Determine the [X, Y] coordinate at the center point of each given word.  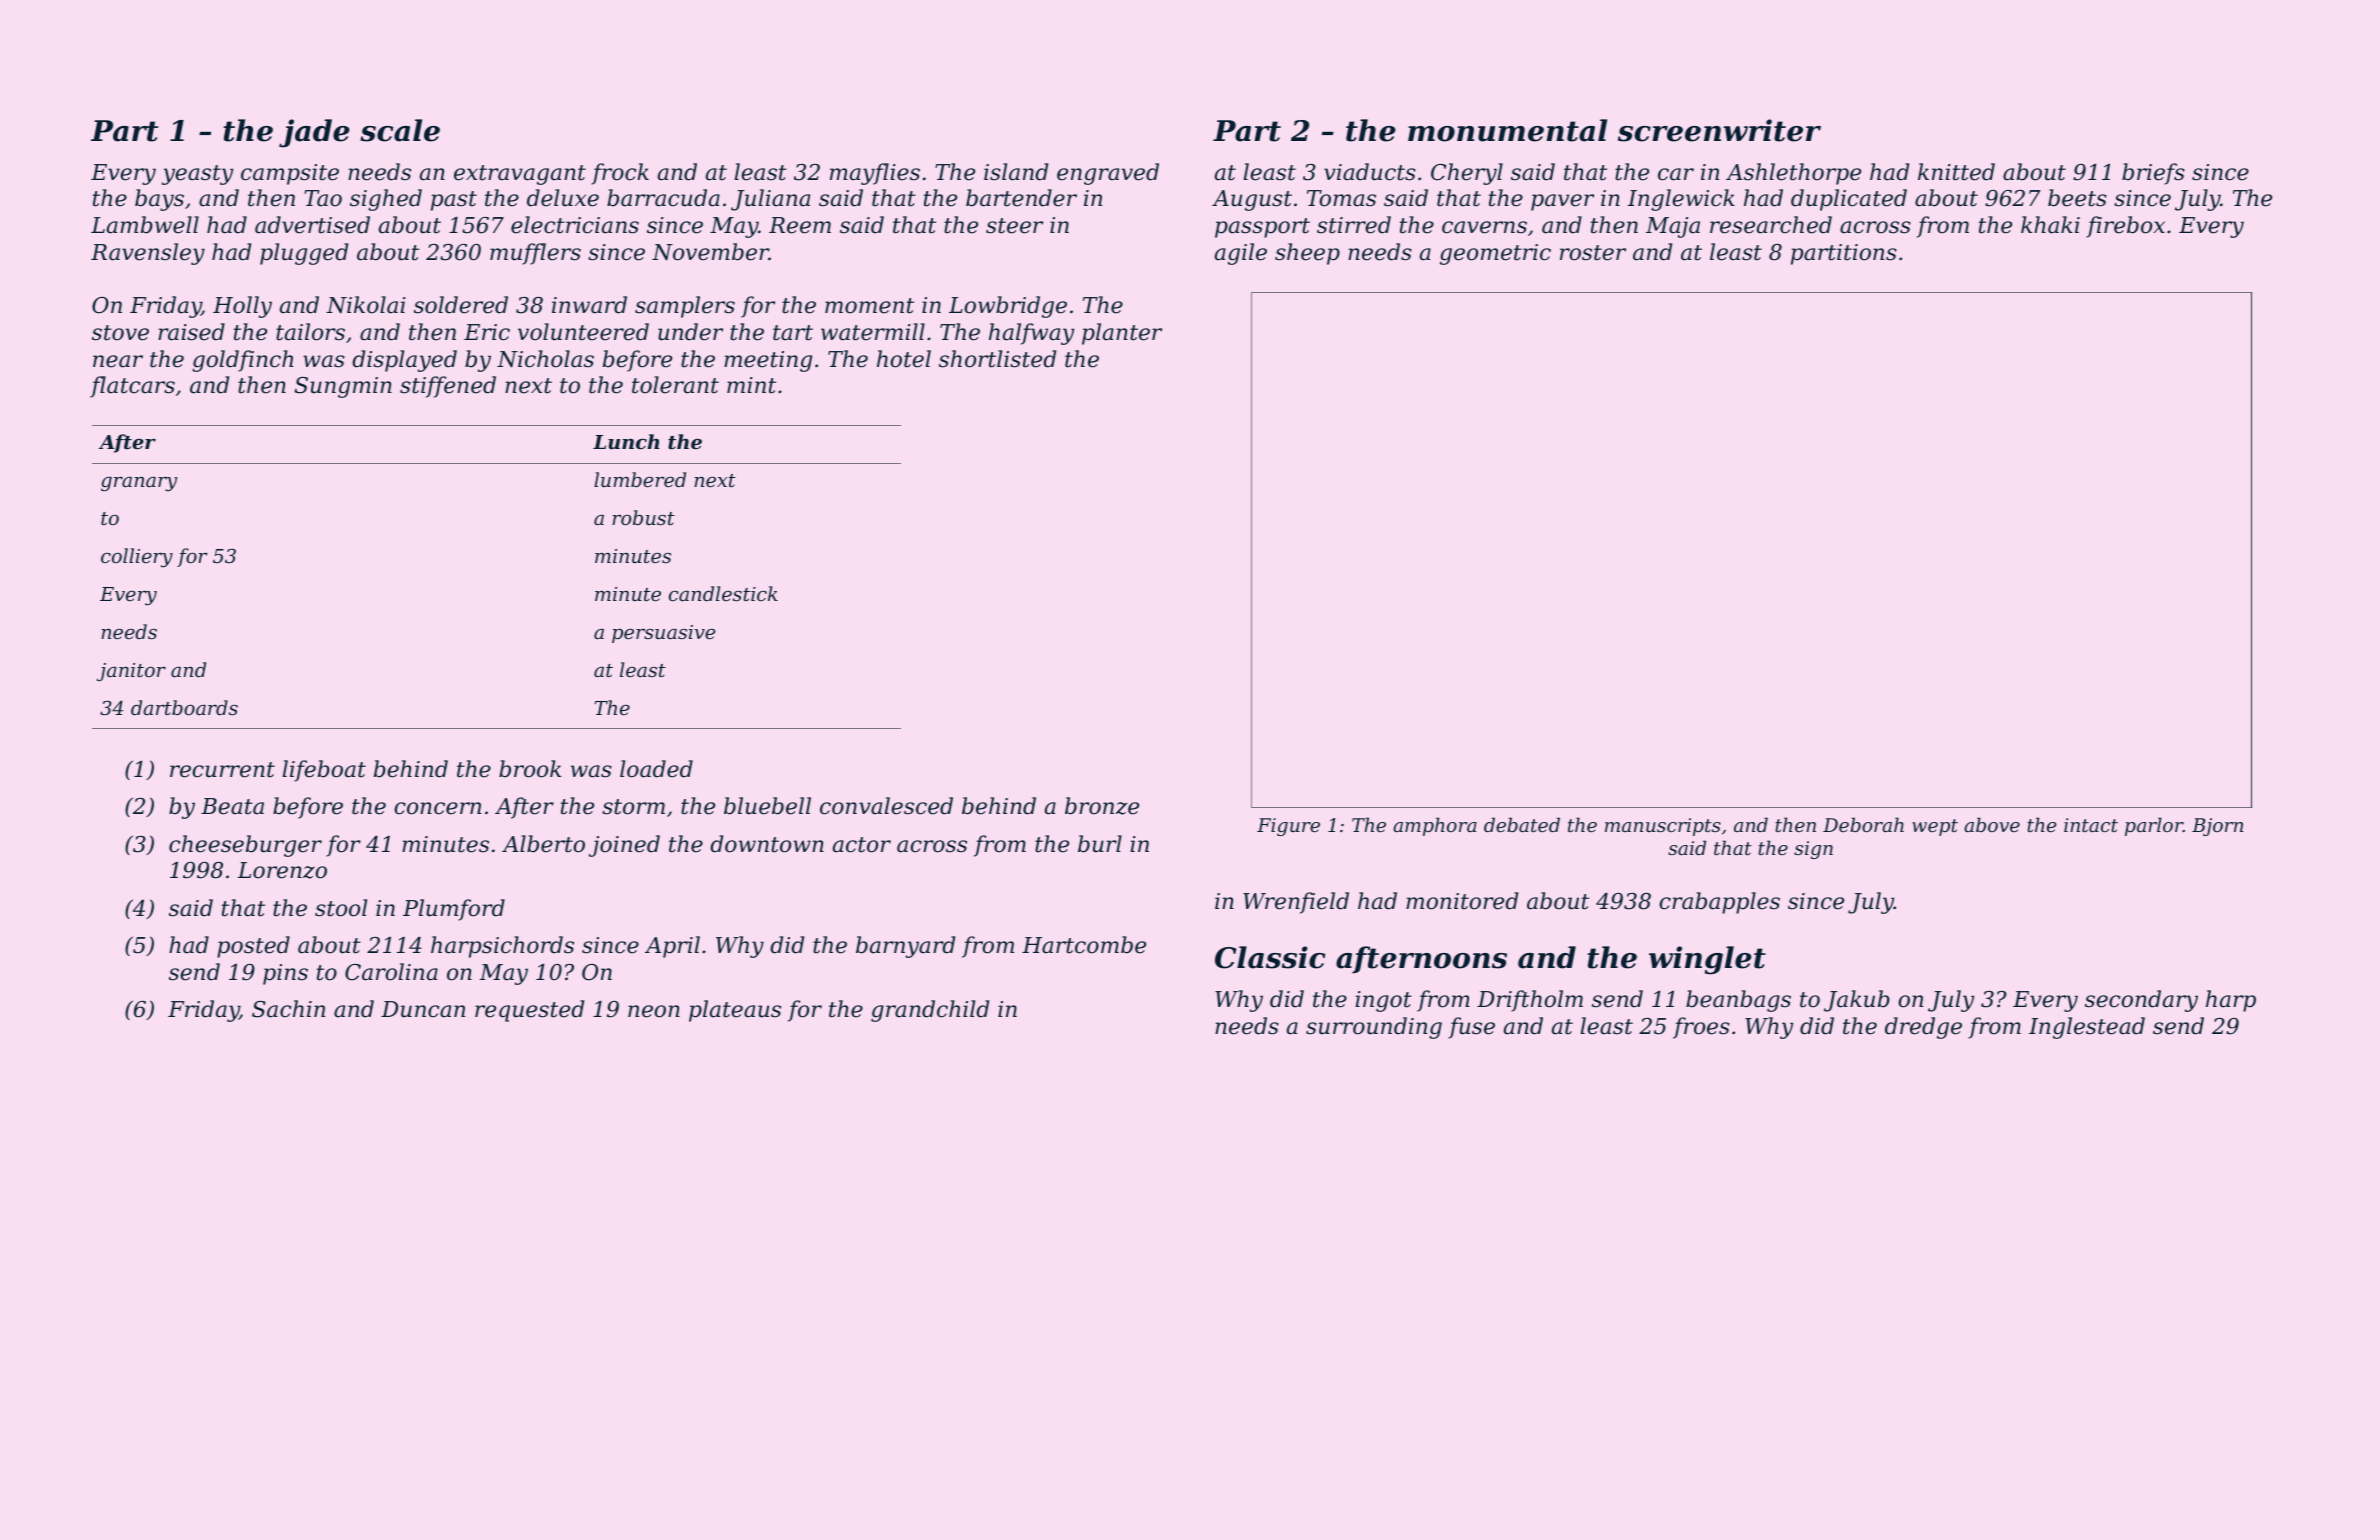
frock [620, 174]
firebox [2125, 227]
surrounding [1374, 1028]
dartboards [184, 707]
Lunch [626, 441]
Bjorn [2217, 827]
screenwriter [1719, 130]
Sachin [288, 1009]
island [1016, 172]
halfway [1031, 334]
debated [1522, 824]
